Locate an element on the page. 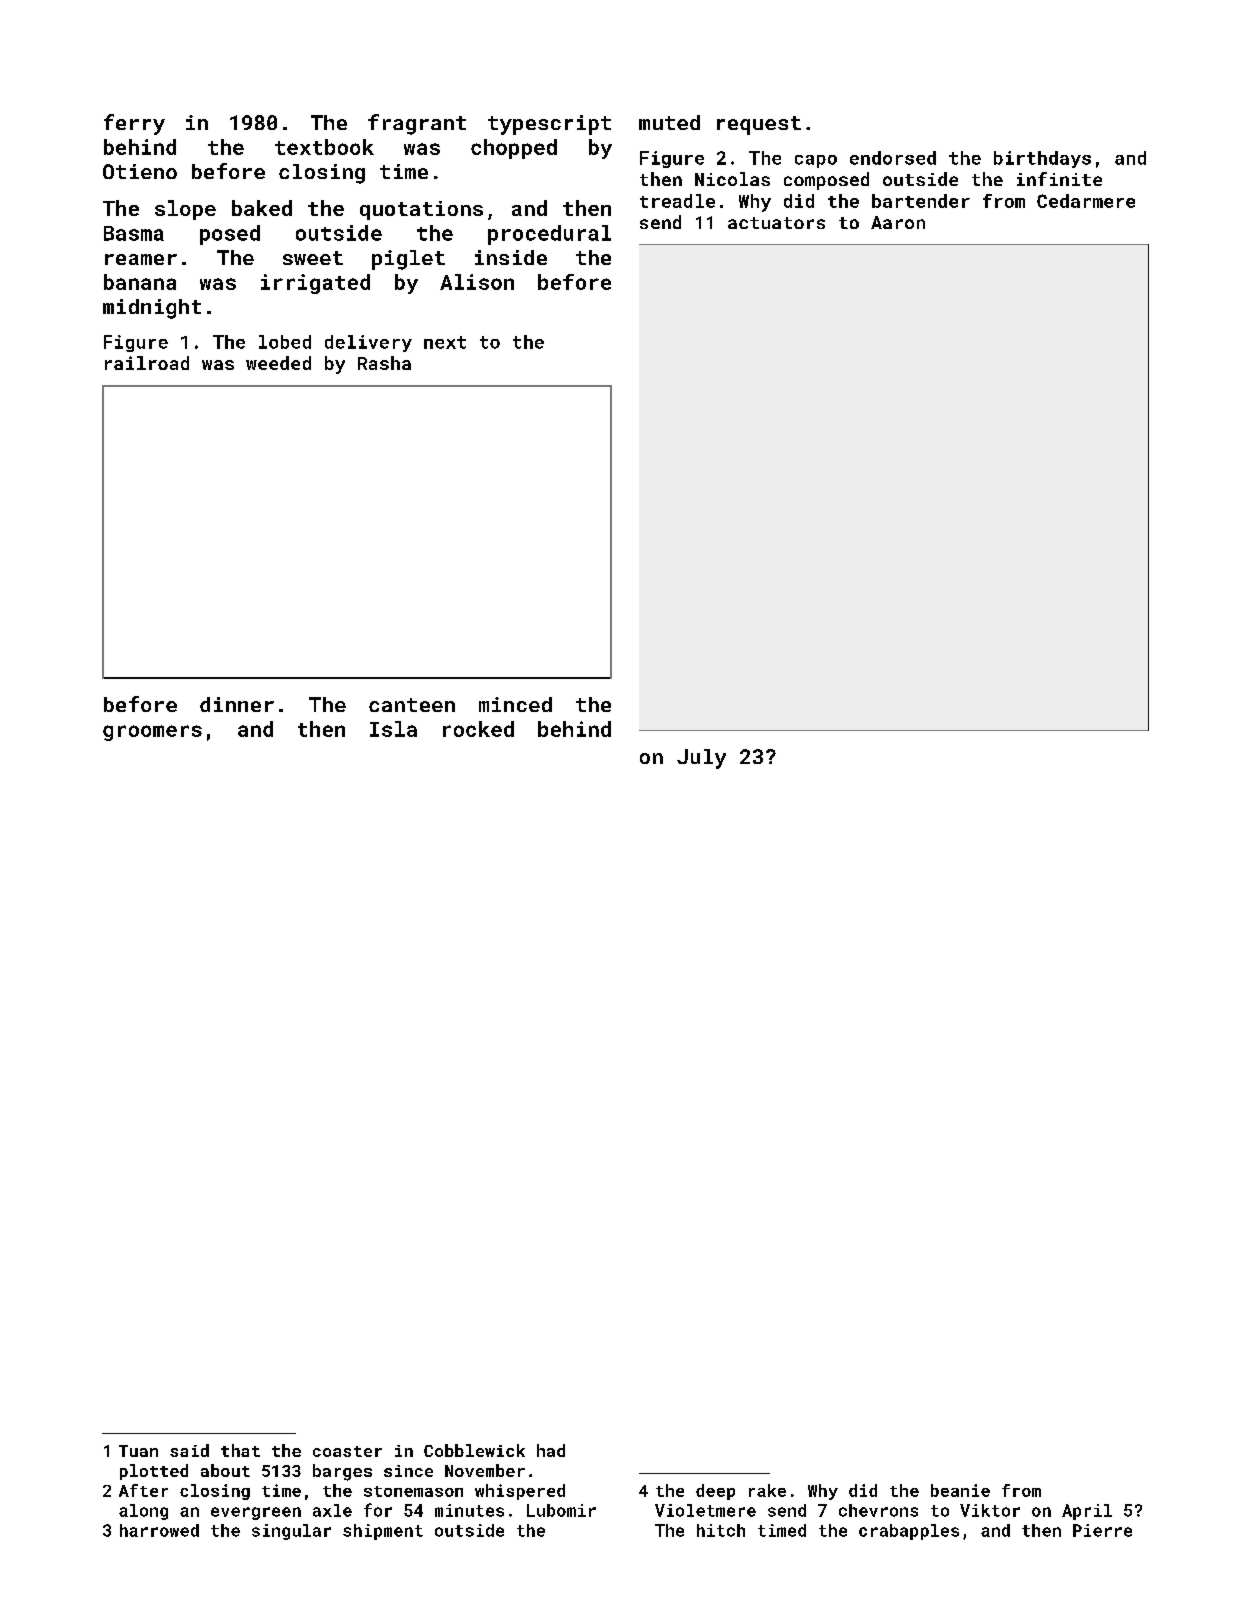 The image size is (1251, 1619). rocked is located at coordinates (478, 729).
